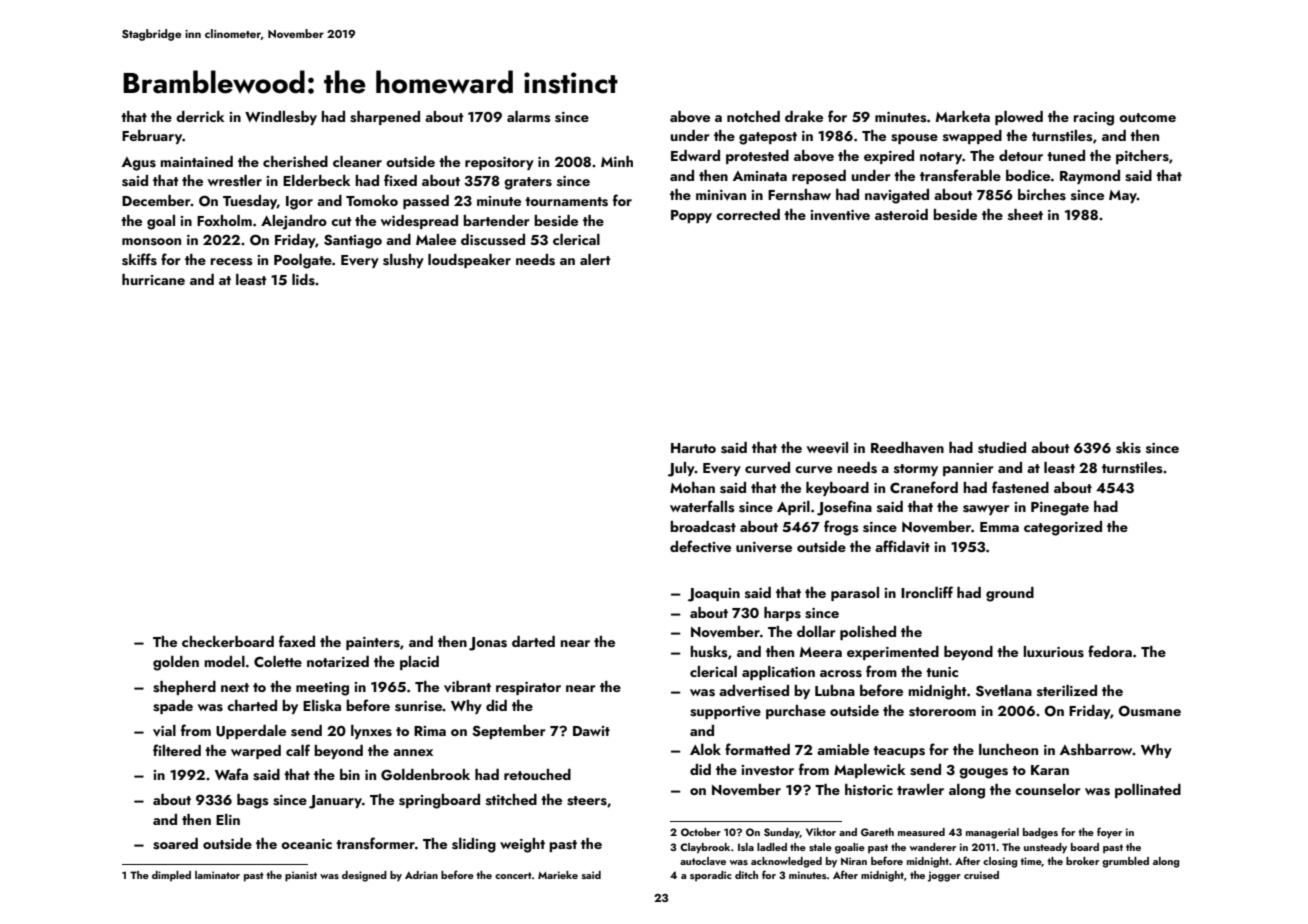  What do you see at coordinates (529, 117) in the image?
I see `alarms` at bounding box center [529, 117].
